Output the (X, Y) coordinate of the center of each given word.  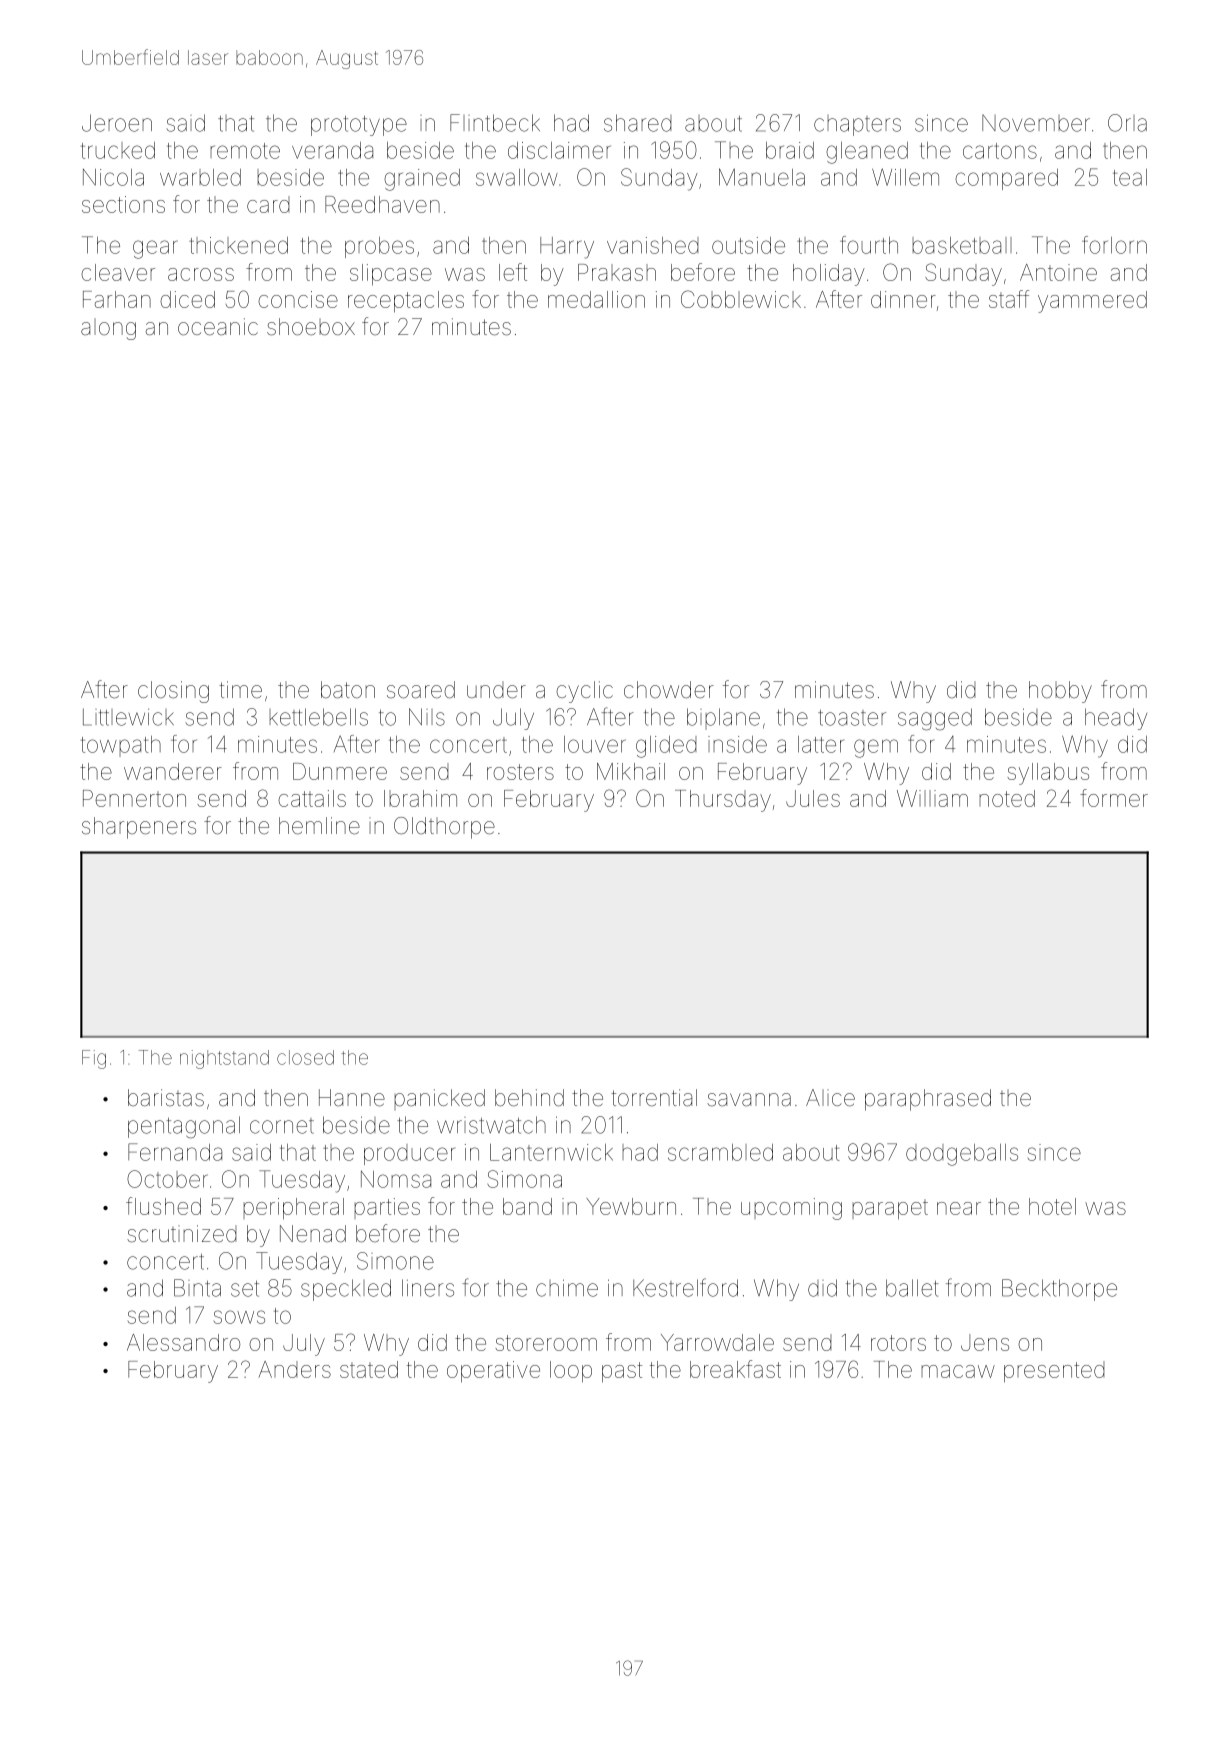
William (932, 798)
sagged (935, 719)
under (496, 690)
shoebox (311, 327)
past (622, 1372)
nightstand (224, 1059)
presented (1054, 1372)
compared (1006, 179)
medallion (596, 299)
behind (529, 1098)
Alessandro (183, 1342)
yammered (1092, 302)
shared (638, 123)
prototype (359, 126)
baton (348, 690)
